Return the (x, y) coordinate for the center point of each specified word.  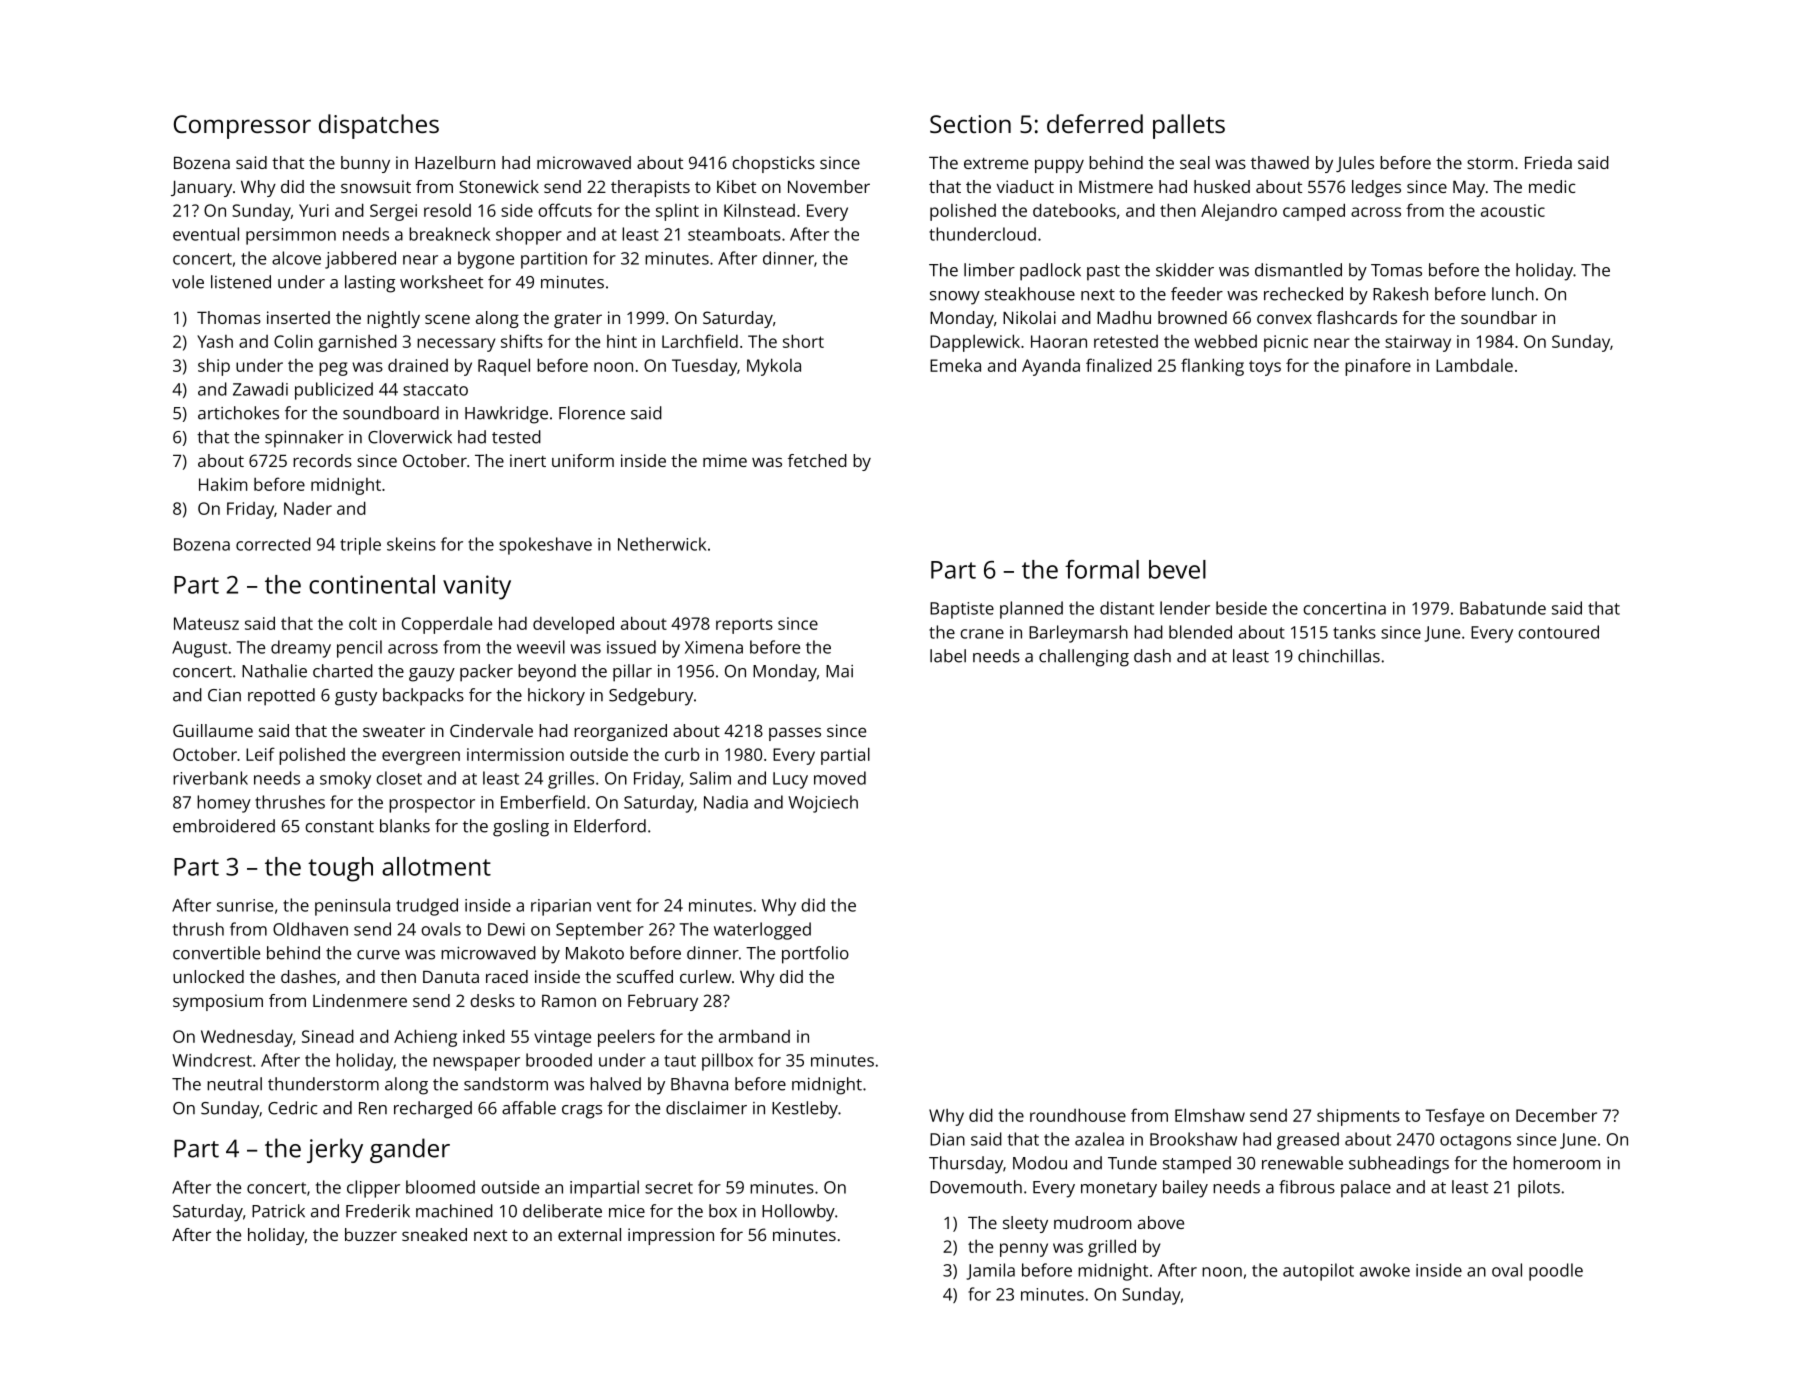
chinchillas (1339, 656)
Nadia (726, 802)
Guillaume (213, 730)
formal (1102, 569)
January (201, 189)
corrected (273, 544)
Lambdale (1474, 365)
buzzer (371, 1234)
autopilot (1318, 1272)
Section (970, 124)
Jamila (991, 1271)
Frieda (1548, 162)
